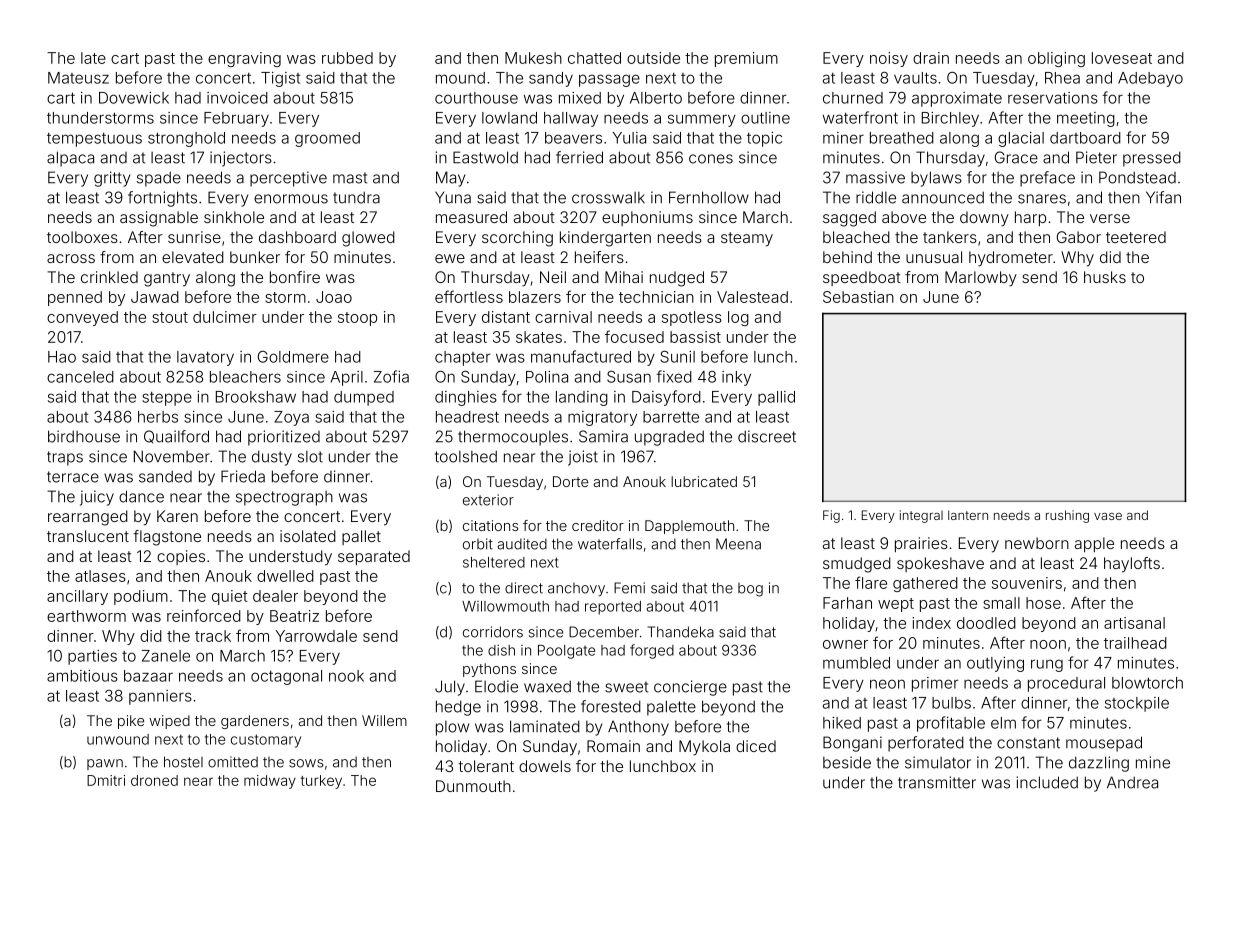 The image size is (1233, 952). Describe the element at coordinates (981, 279) in the screenshot. I see `Marlowby` at that location.
